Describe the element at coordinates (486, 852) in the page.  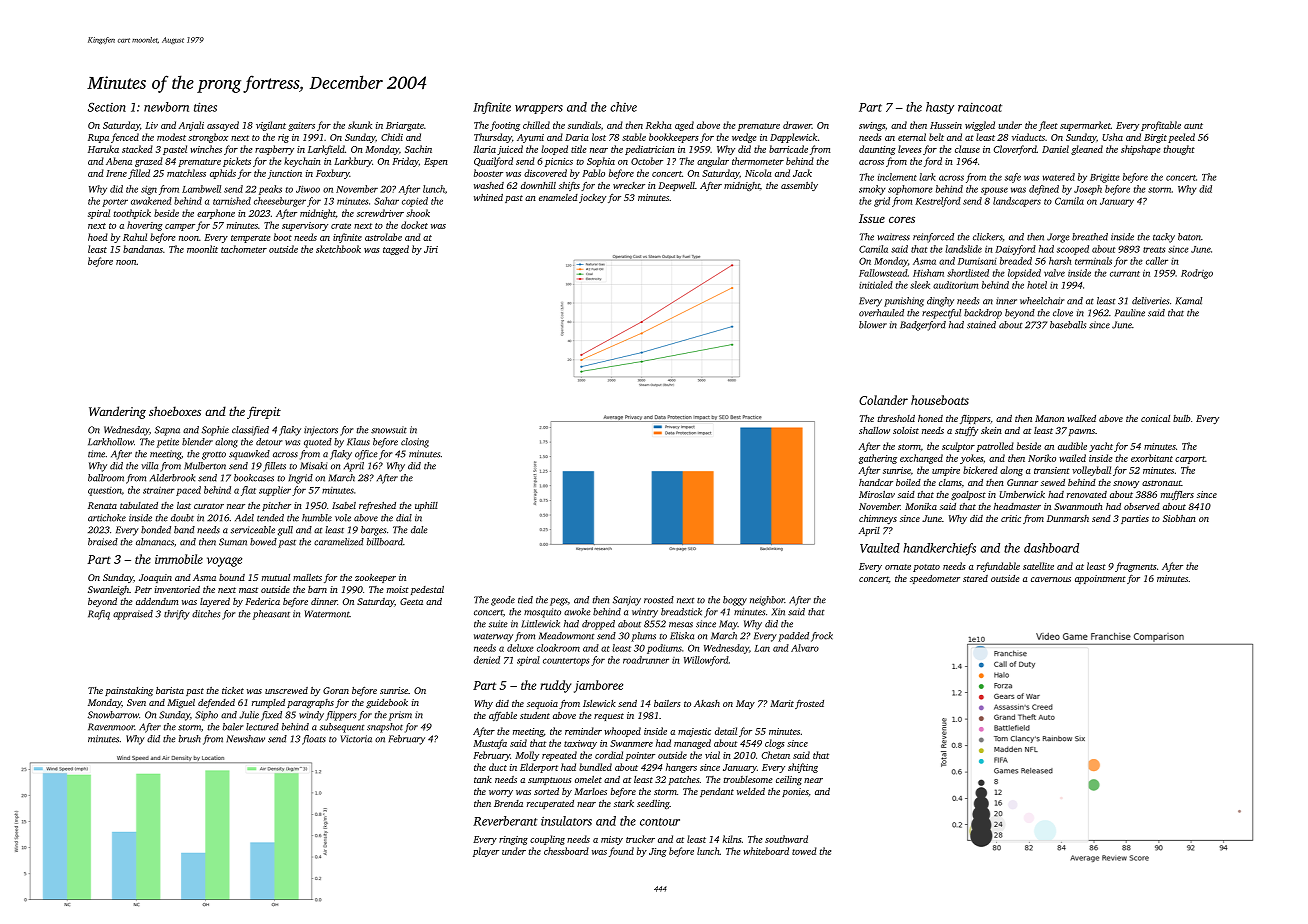
I see `player` at that location.
